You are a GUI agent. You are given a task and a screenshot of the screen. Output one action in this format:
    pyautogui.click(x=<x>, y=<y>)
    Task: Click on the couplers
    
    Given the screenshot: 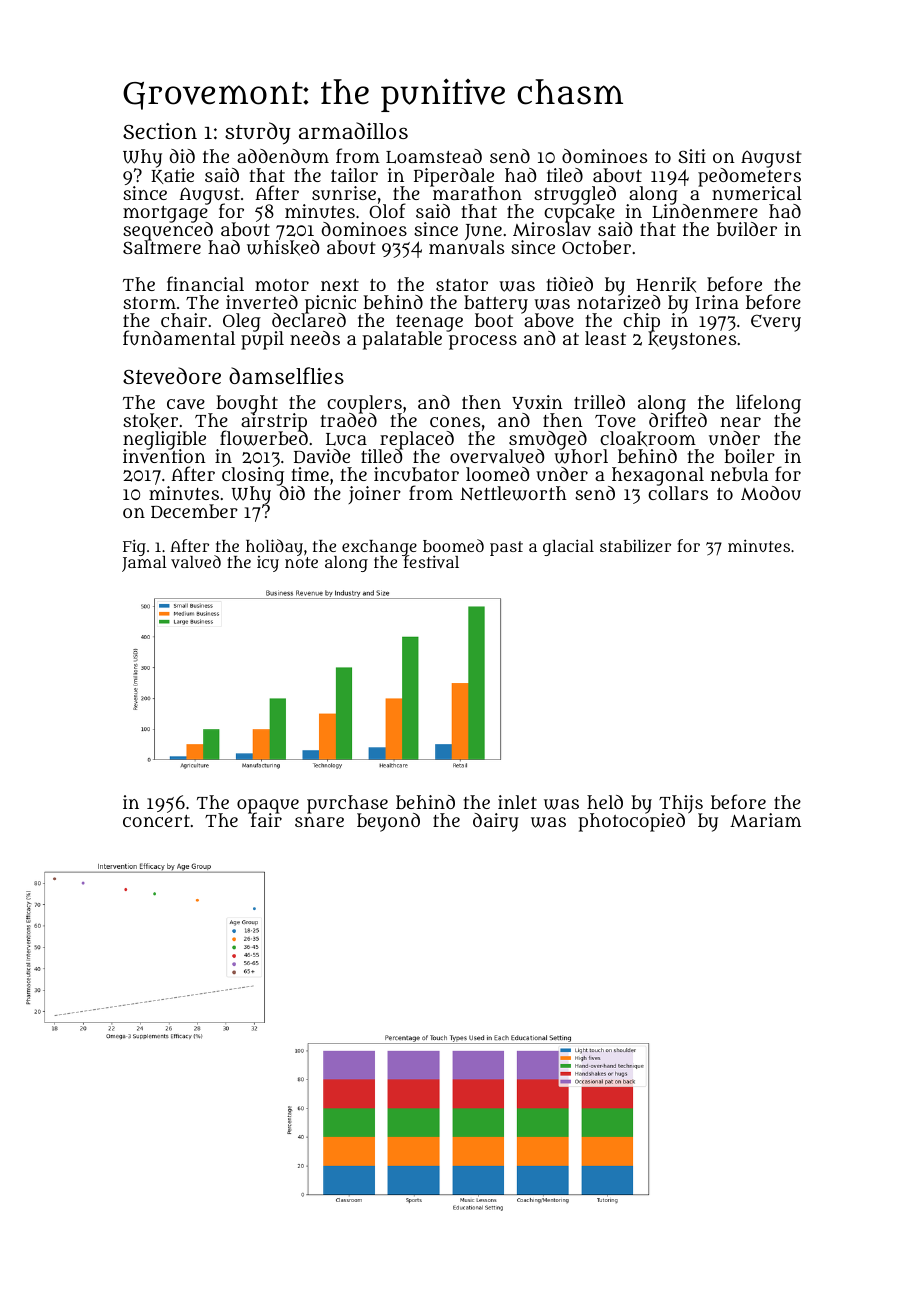 What is the action you would take?
    pyautogui.click(x=364, y=404)
